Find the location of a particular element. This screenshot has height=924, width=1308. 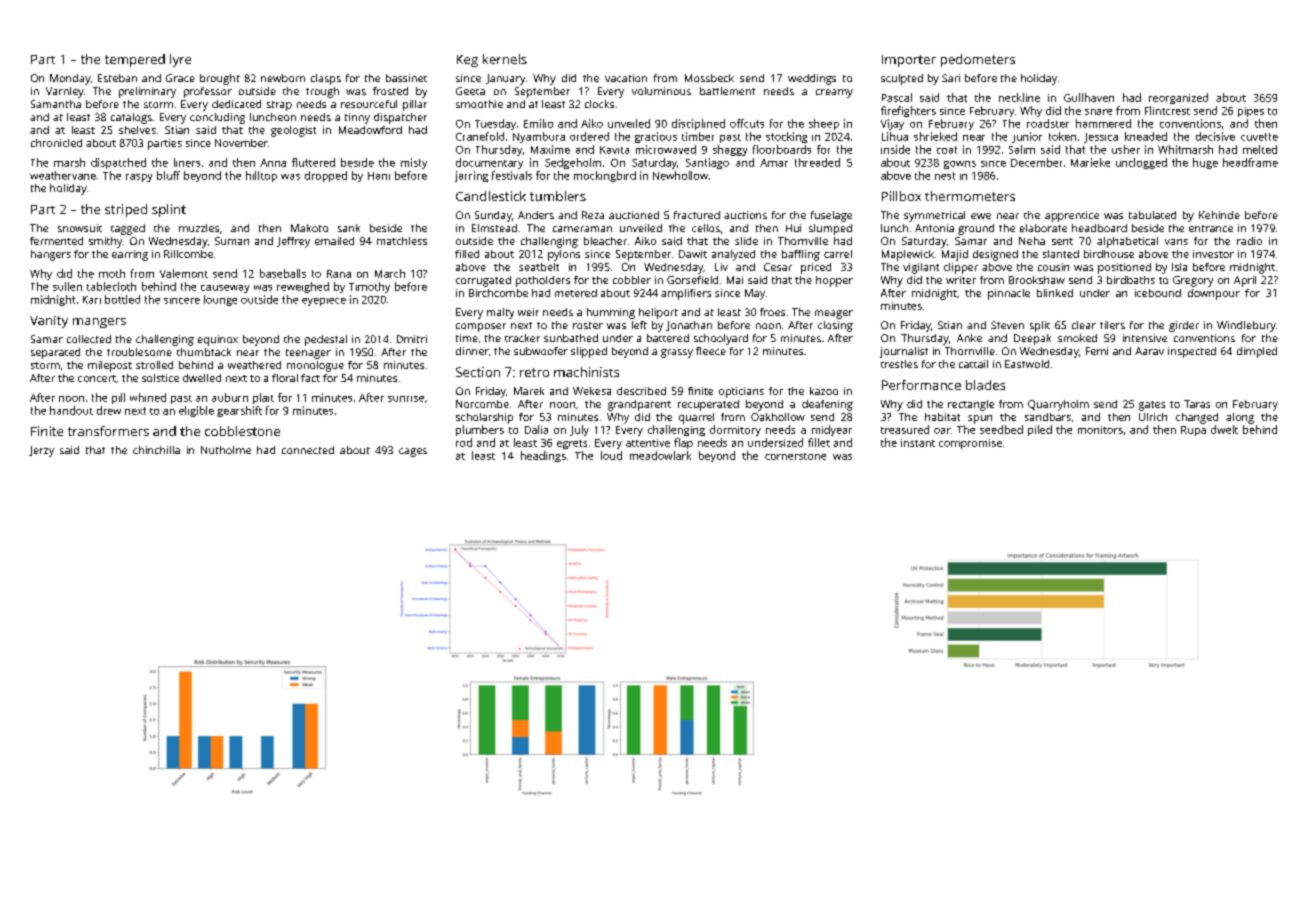

Jerzy is located at coordinates (41, 451).
